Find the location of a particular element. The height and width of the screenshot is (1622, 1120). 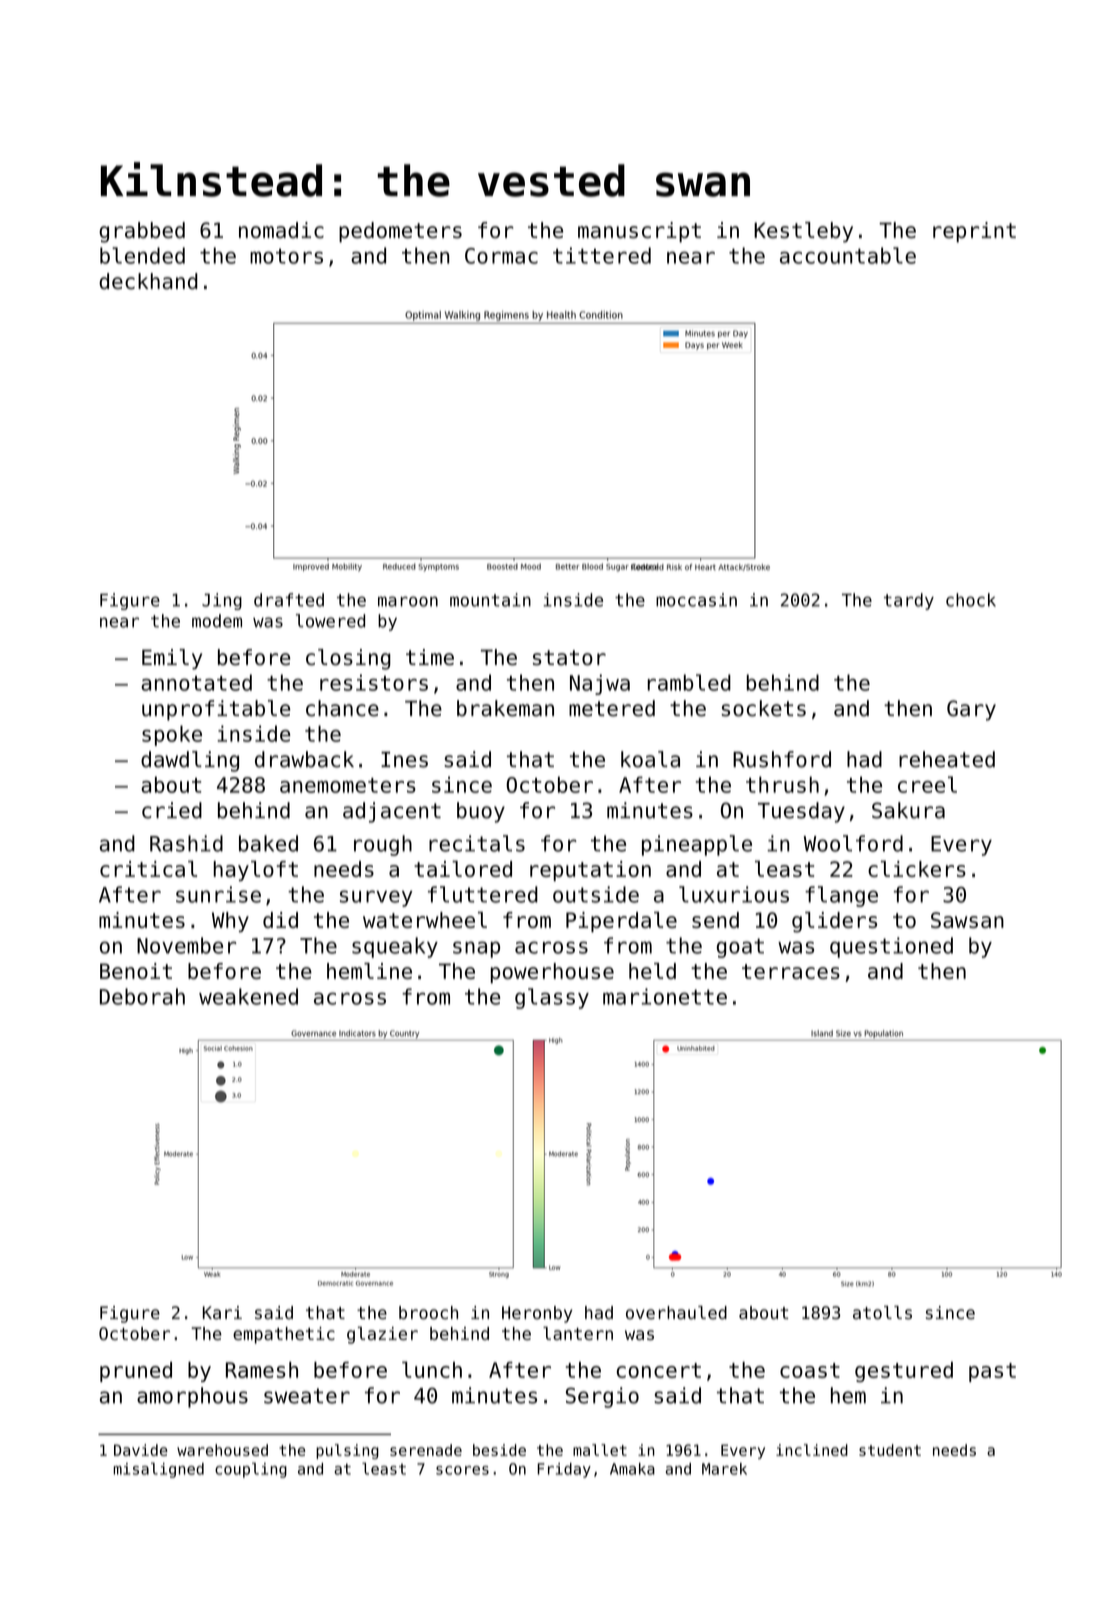

Kestleby is located at coordinates (803, 232).
